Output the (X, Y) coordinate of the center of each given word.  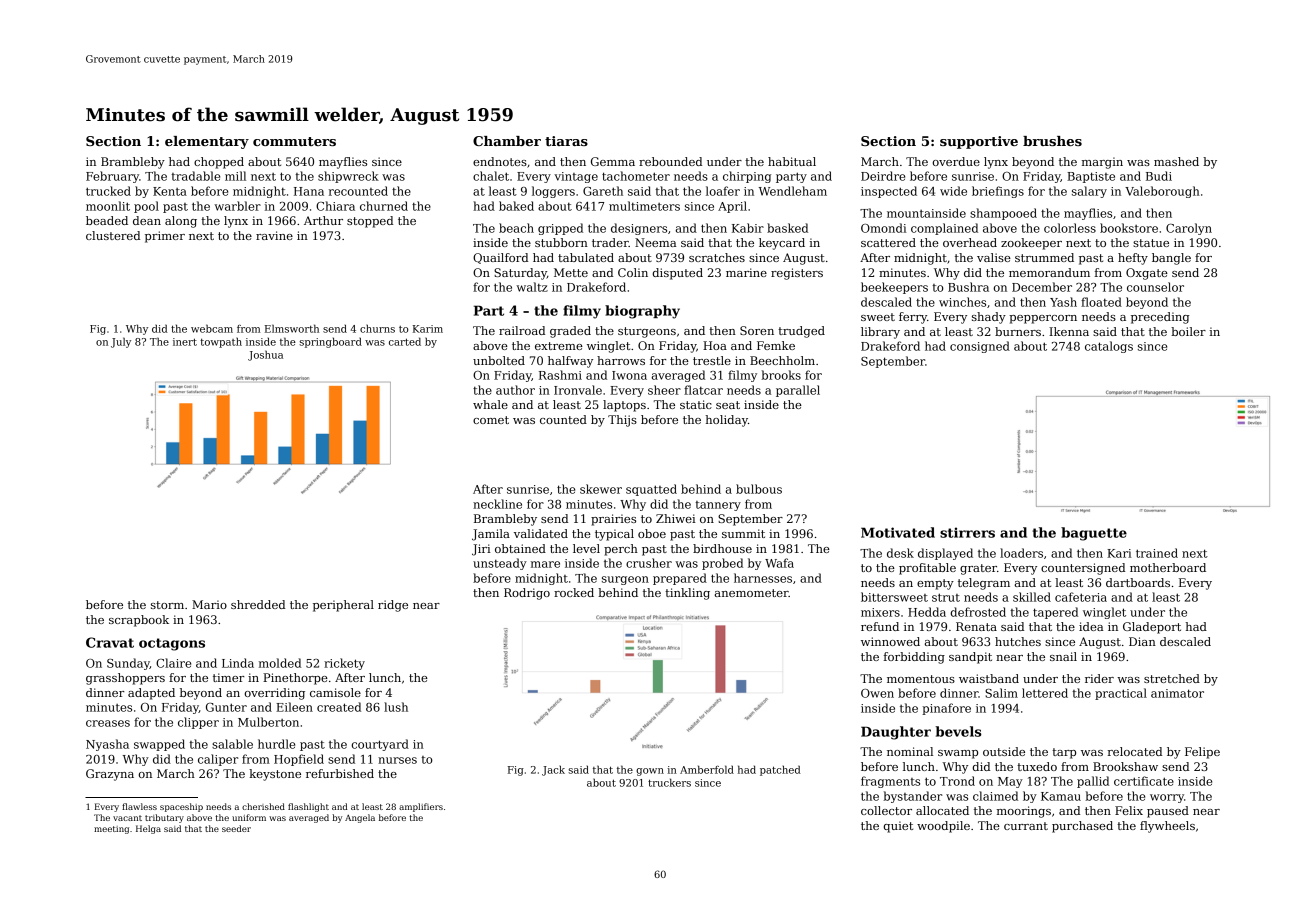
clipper (198, 723)
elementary (207, 142)
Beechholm (782, 360)
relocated (1135, 751)
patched (780, 770)
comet (491, 420)
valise (994, 257)
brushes (1052, 141)
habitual (792, 161)
